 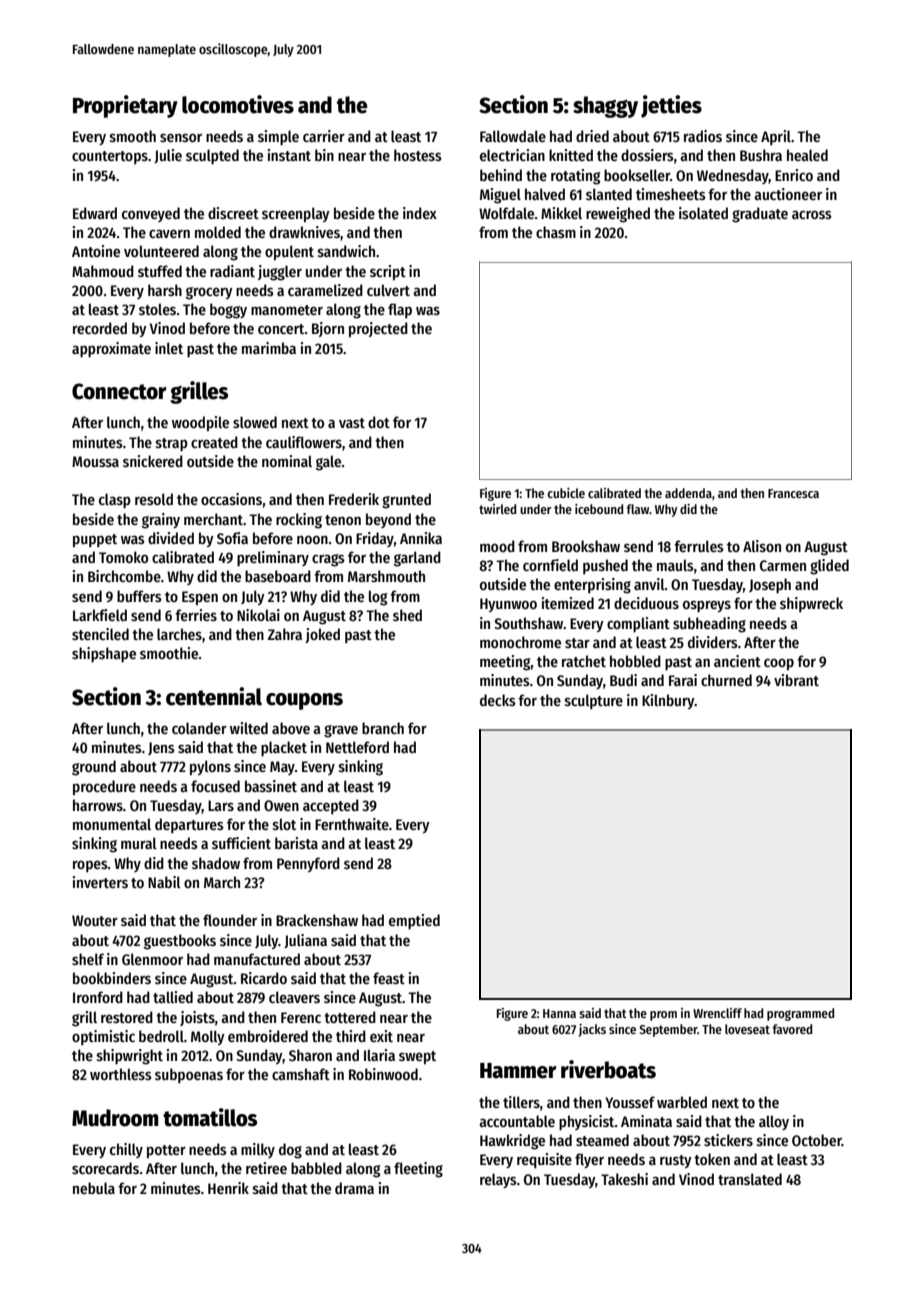 What do you see at coordinates (498, 1180) in the screenshot?
I see `relays` at bounding box center [498, 1180].
